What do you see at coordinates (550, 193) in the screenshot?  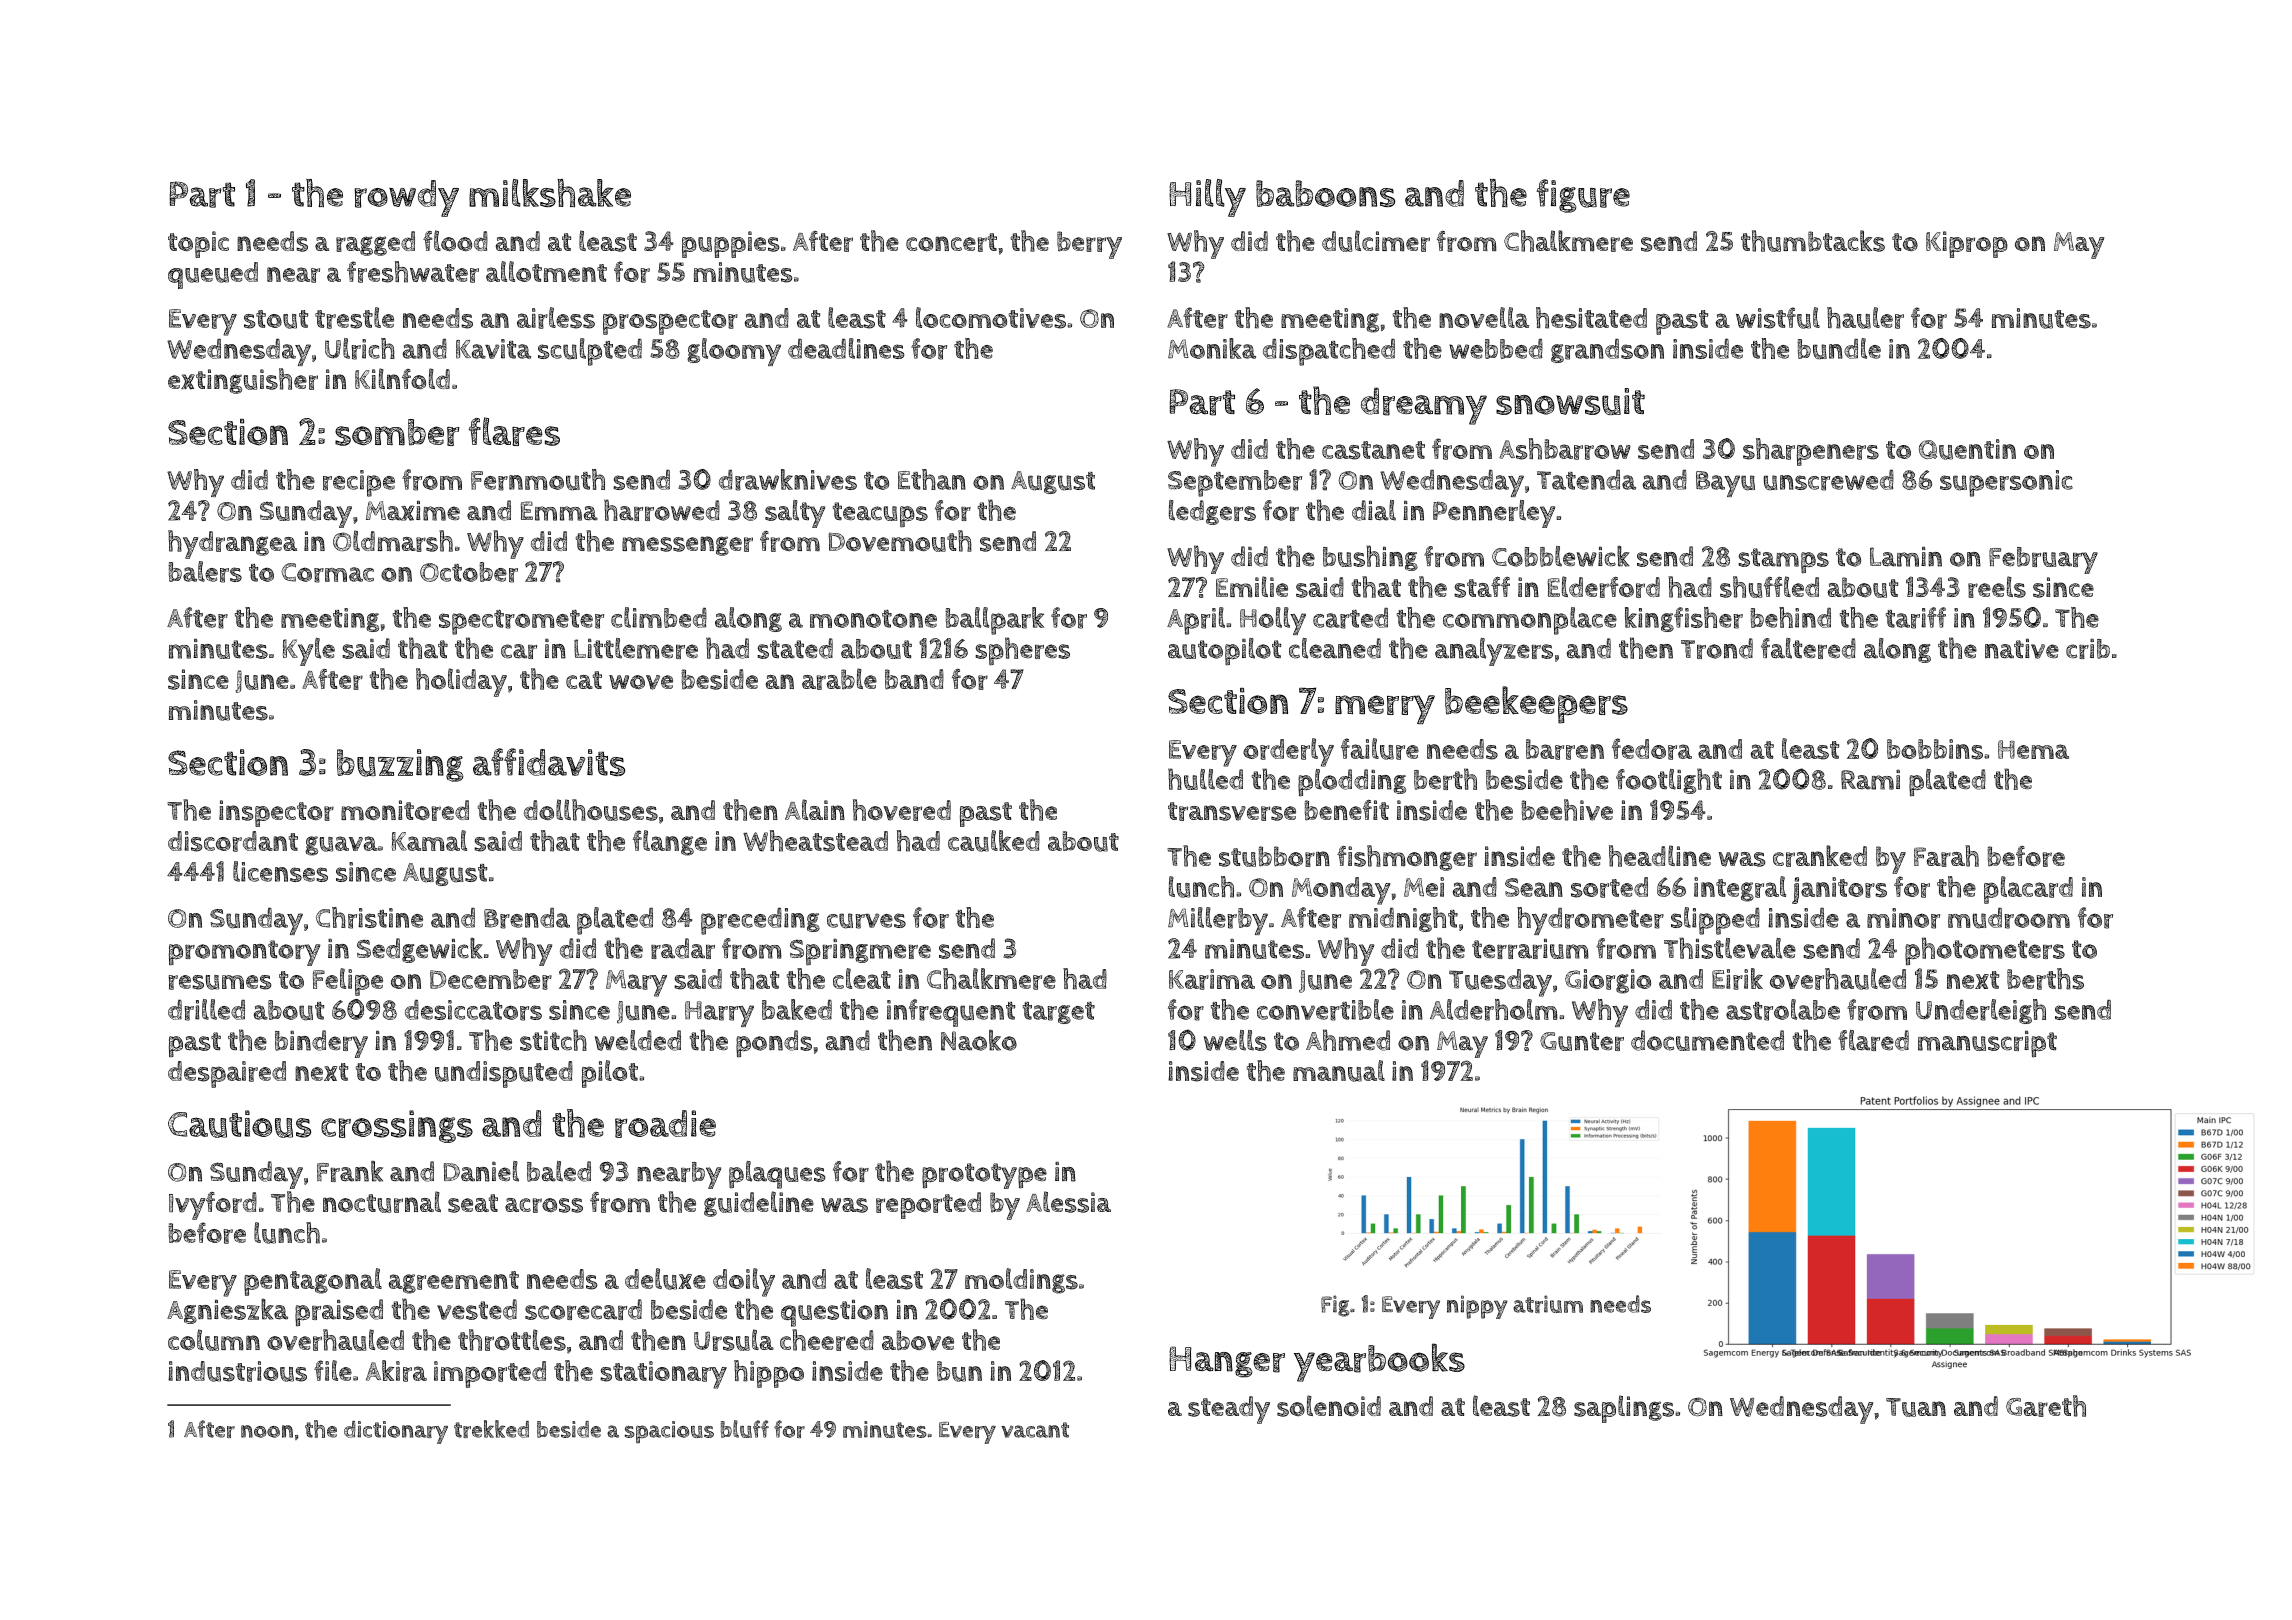 I see `milkshake` at bounding box center [550, 193].
